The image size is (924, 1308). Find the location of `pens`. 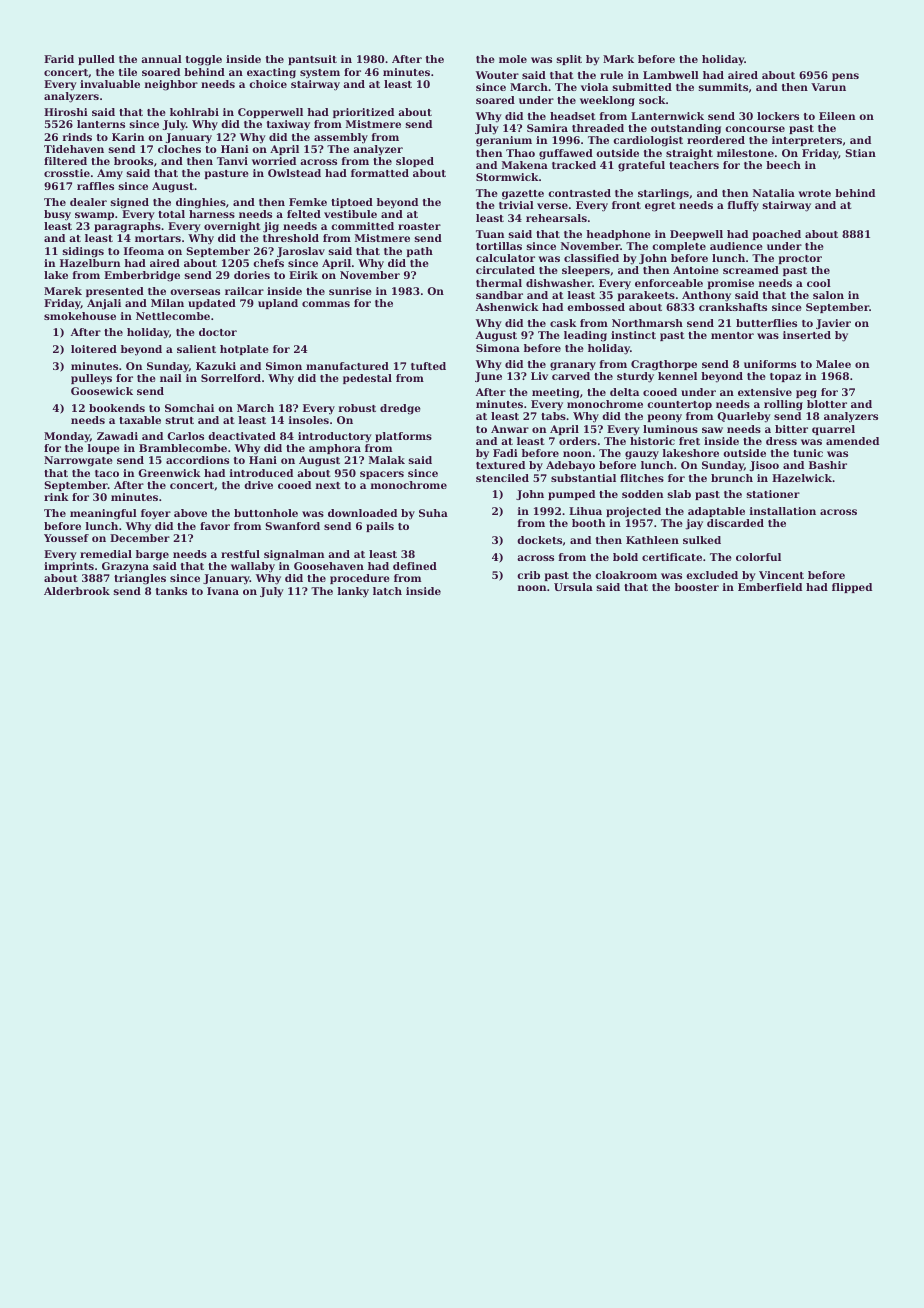

pens is located at coordinates (845, 77).
